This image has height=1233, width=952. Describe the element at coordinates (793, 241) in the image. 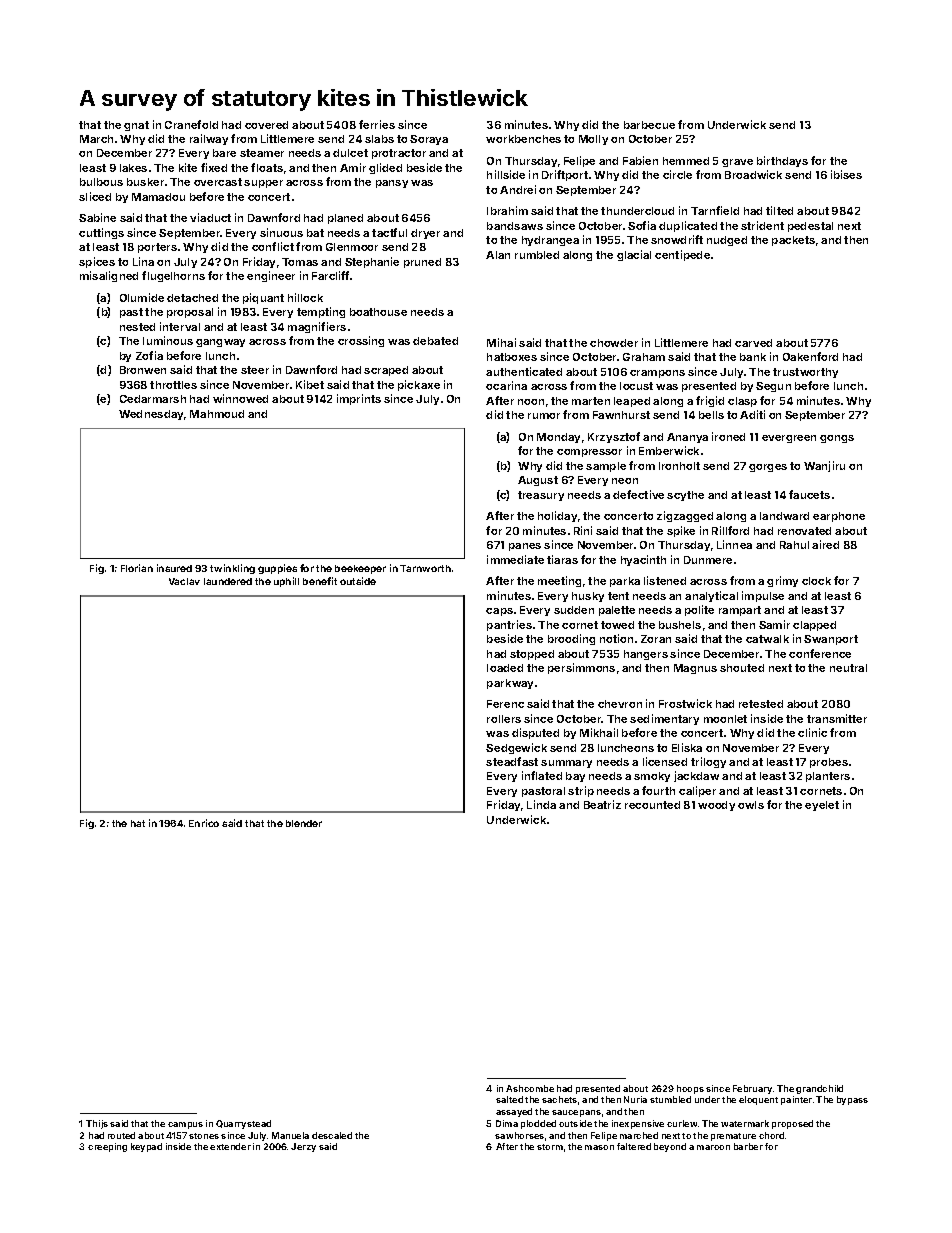

I see `packets` at that location.
